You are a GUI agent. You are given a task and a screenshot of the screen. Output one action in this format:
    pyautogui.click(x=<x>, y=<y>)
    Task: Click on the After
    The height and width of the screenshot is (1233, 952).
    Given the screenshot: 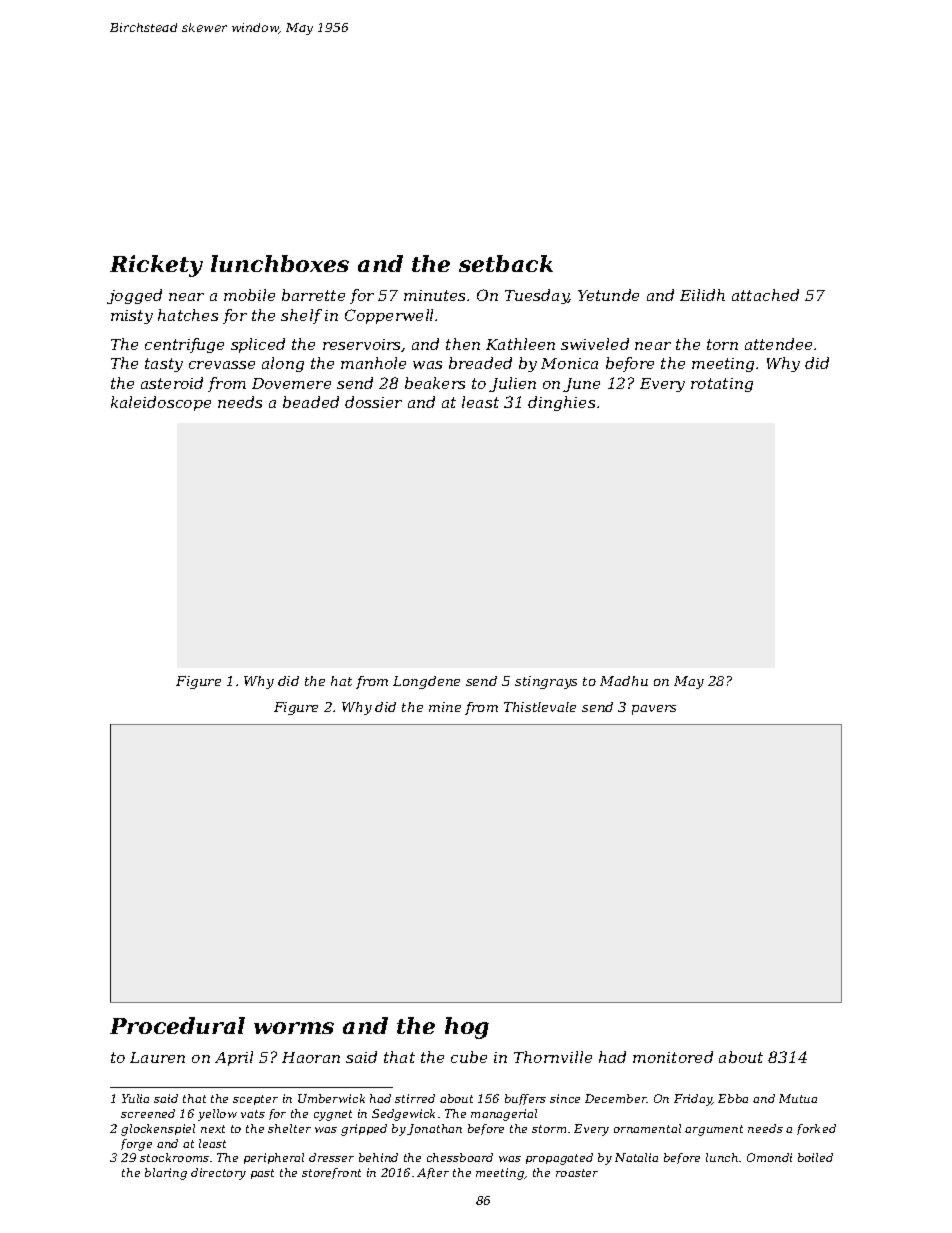 What is the action you would take?
    pyautogui.click(x=433, y=1173)
